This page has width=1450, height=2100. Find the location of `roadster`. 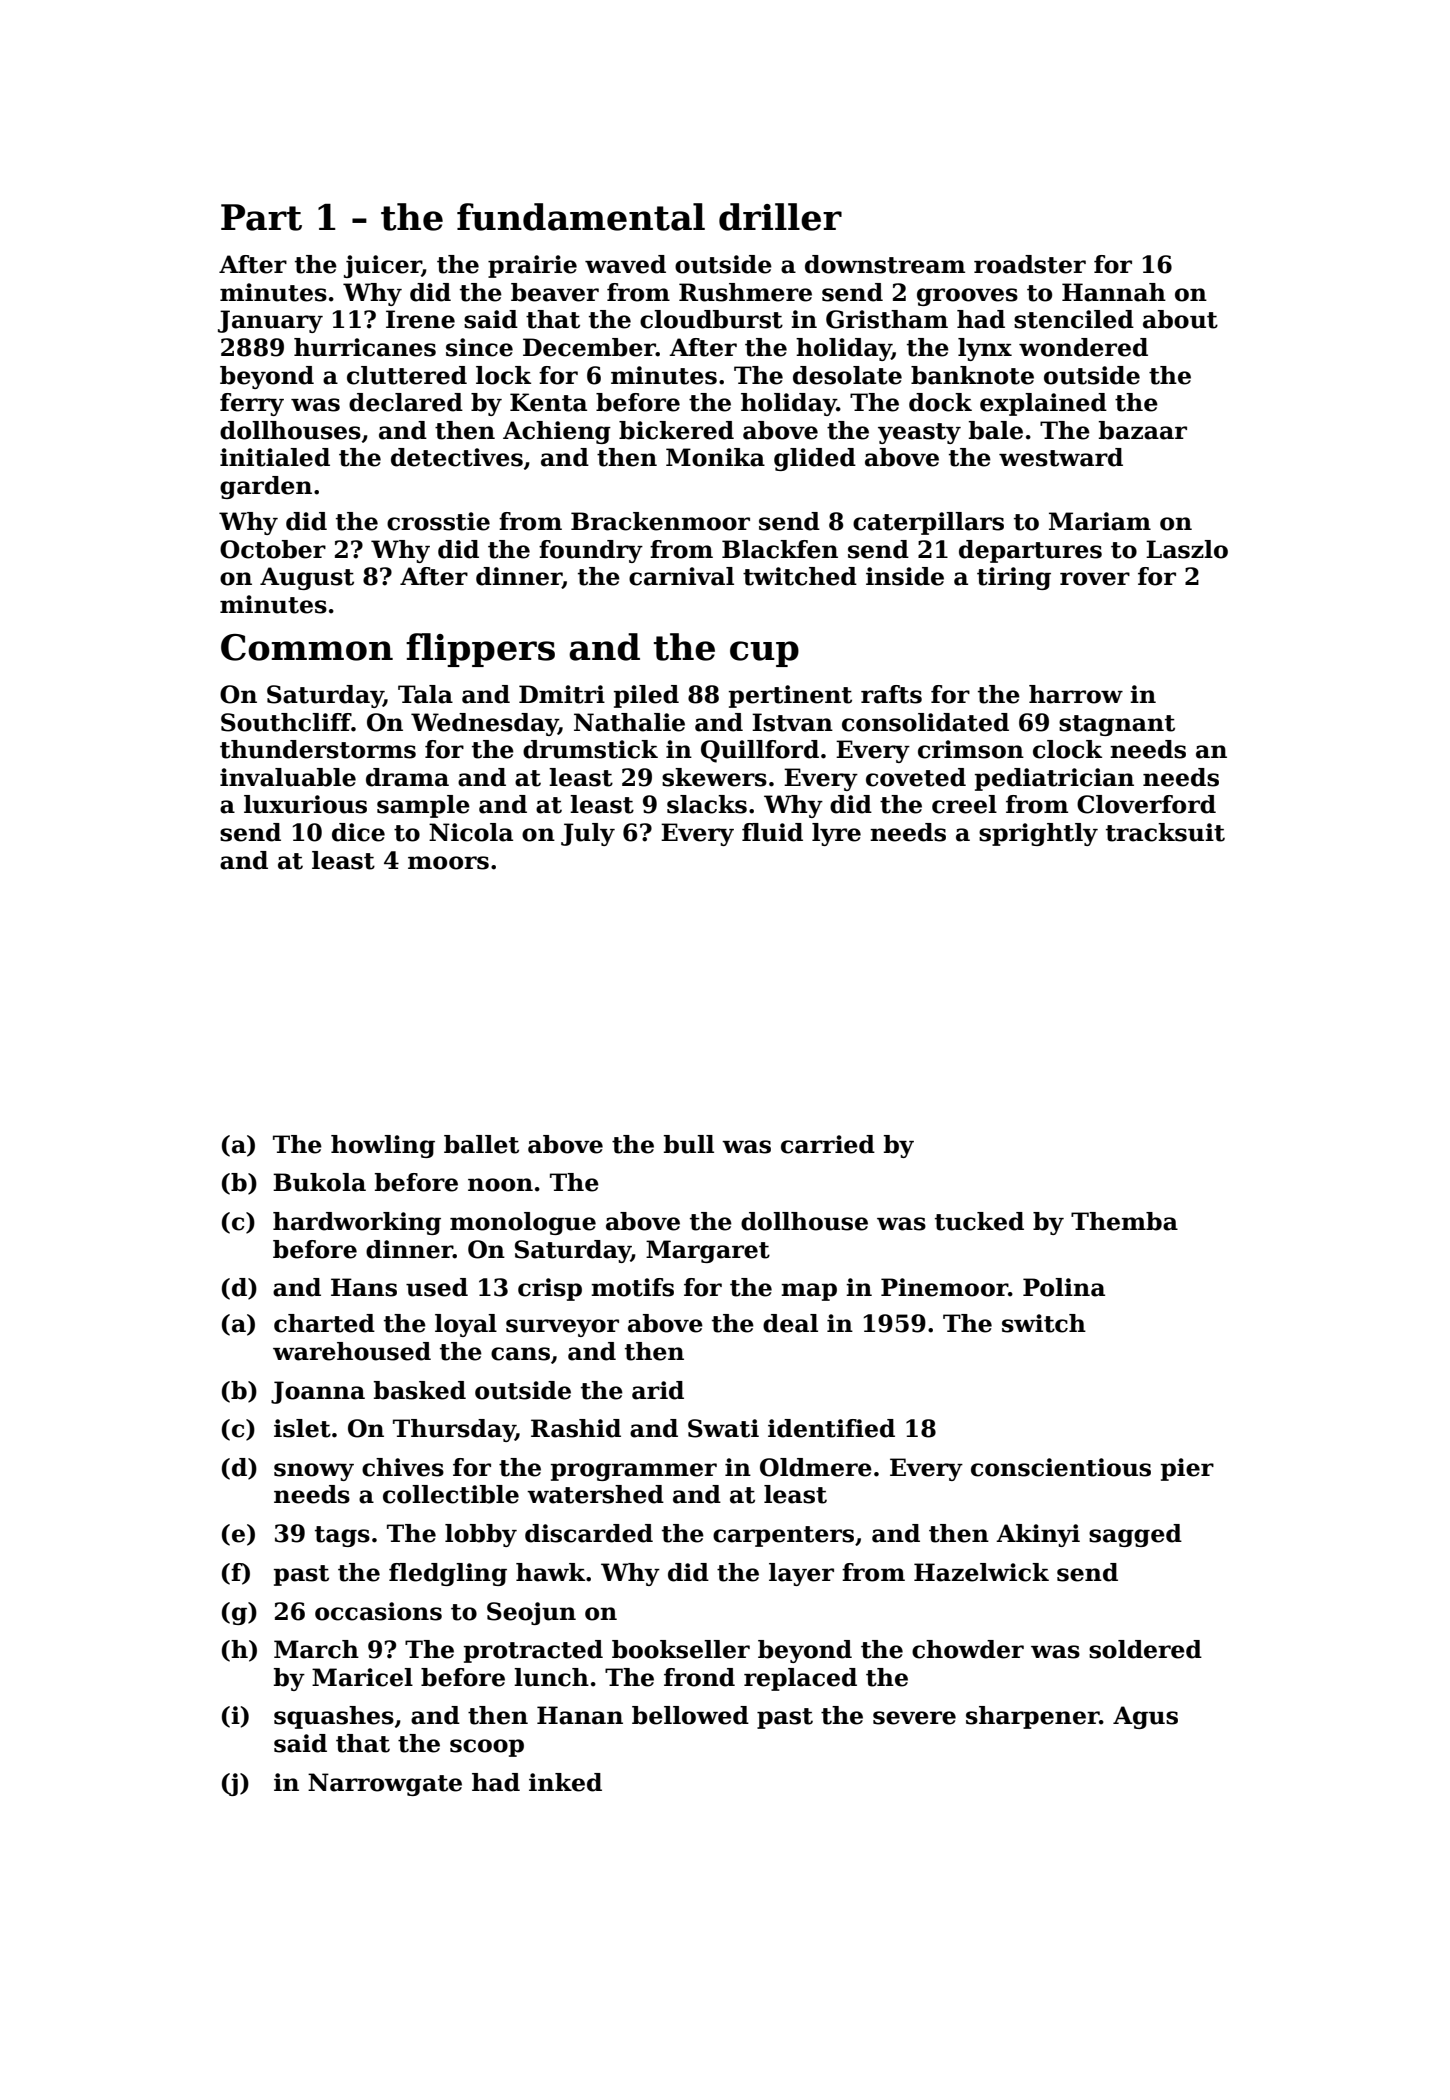

roadster is located at coordinates (1030, 264).
